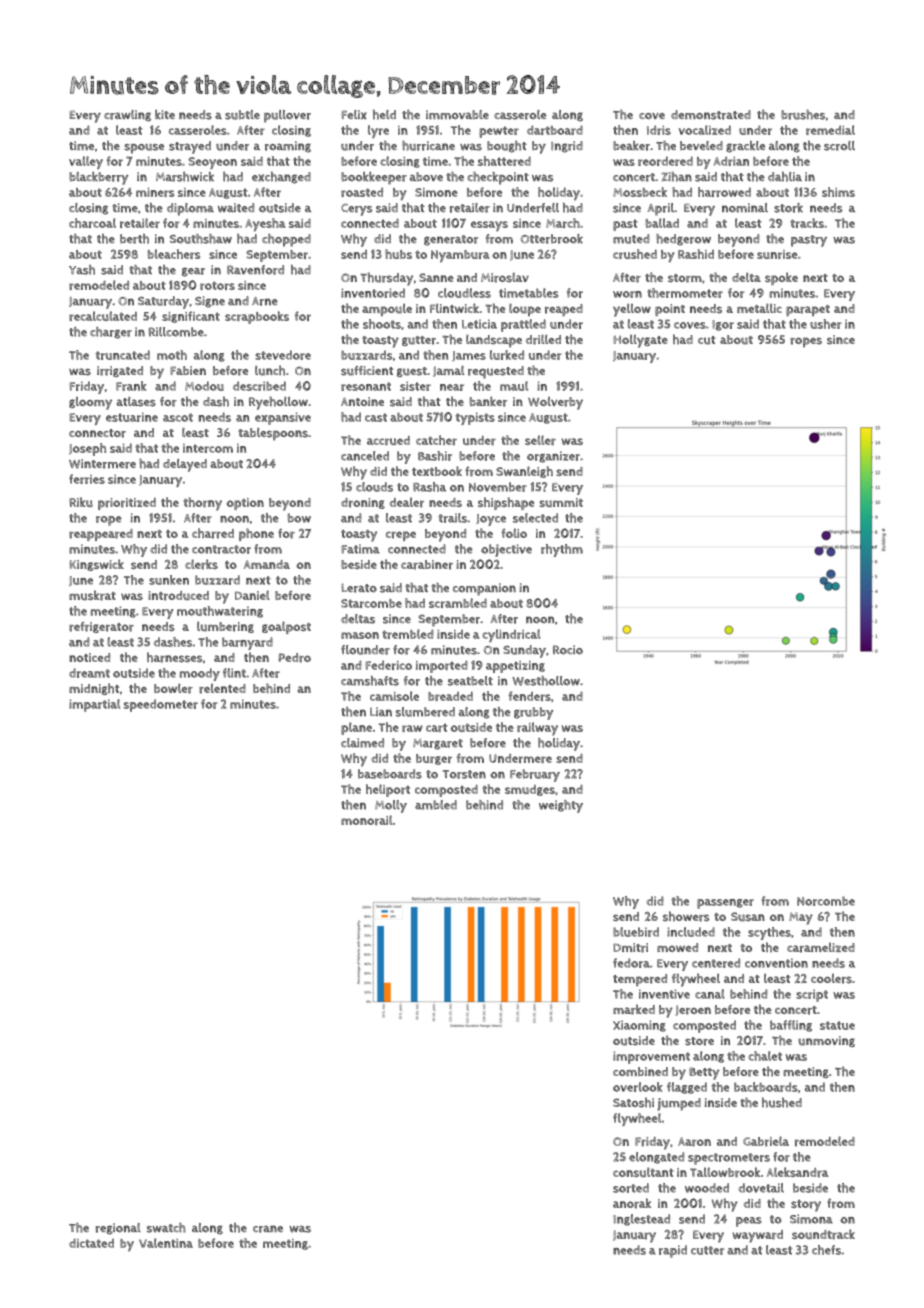  Describe the element at coordinates (457, 115) in the image. I see `immovable` at that location.
